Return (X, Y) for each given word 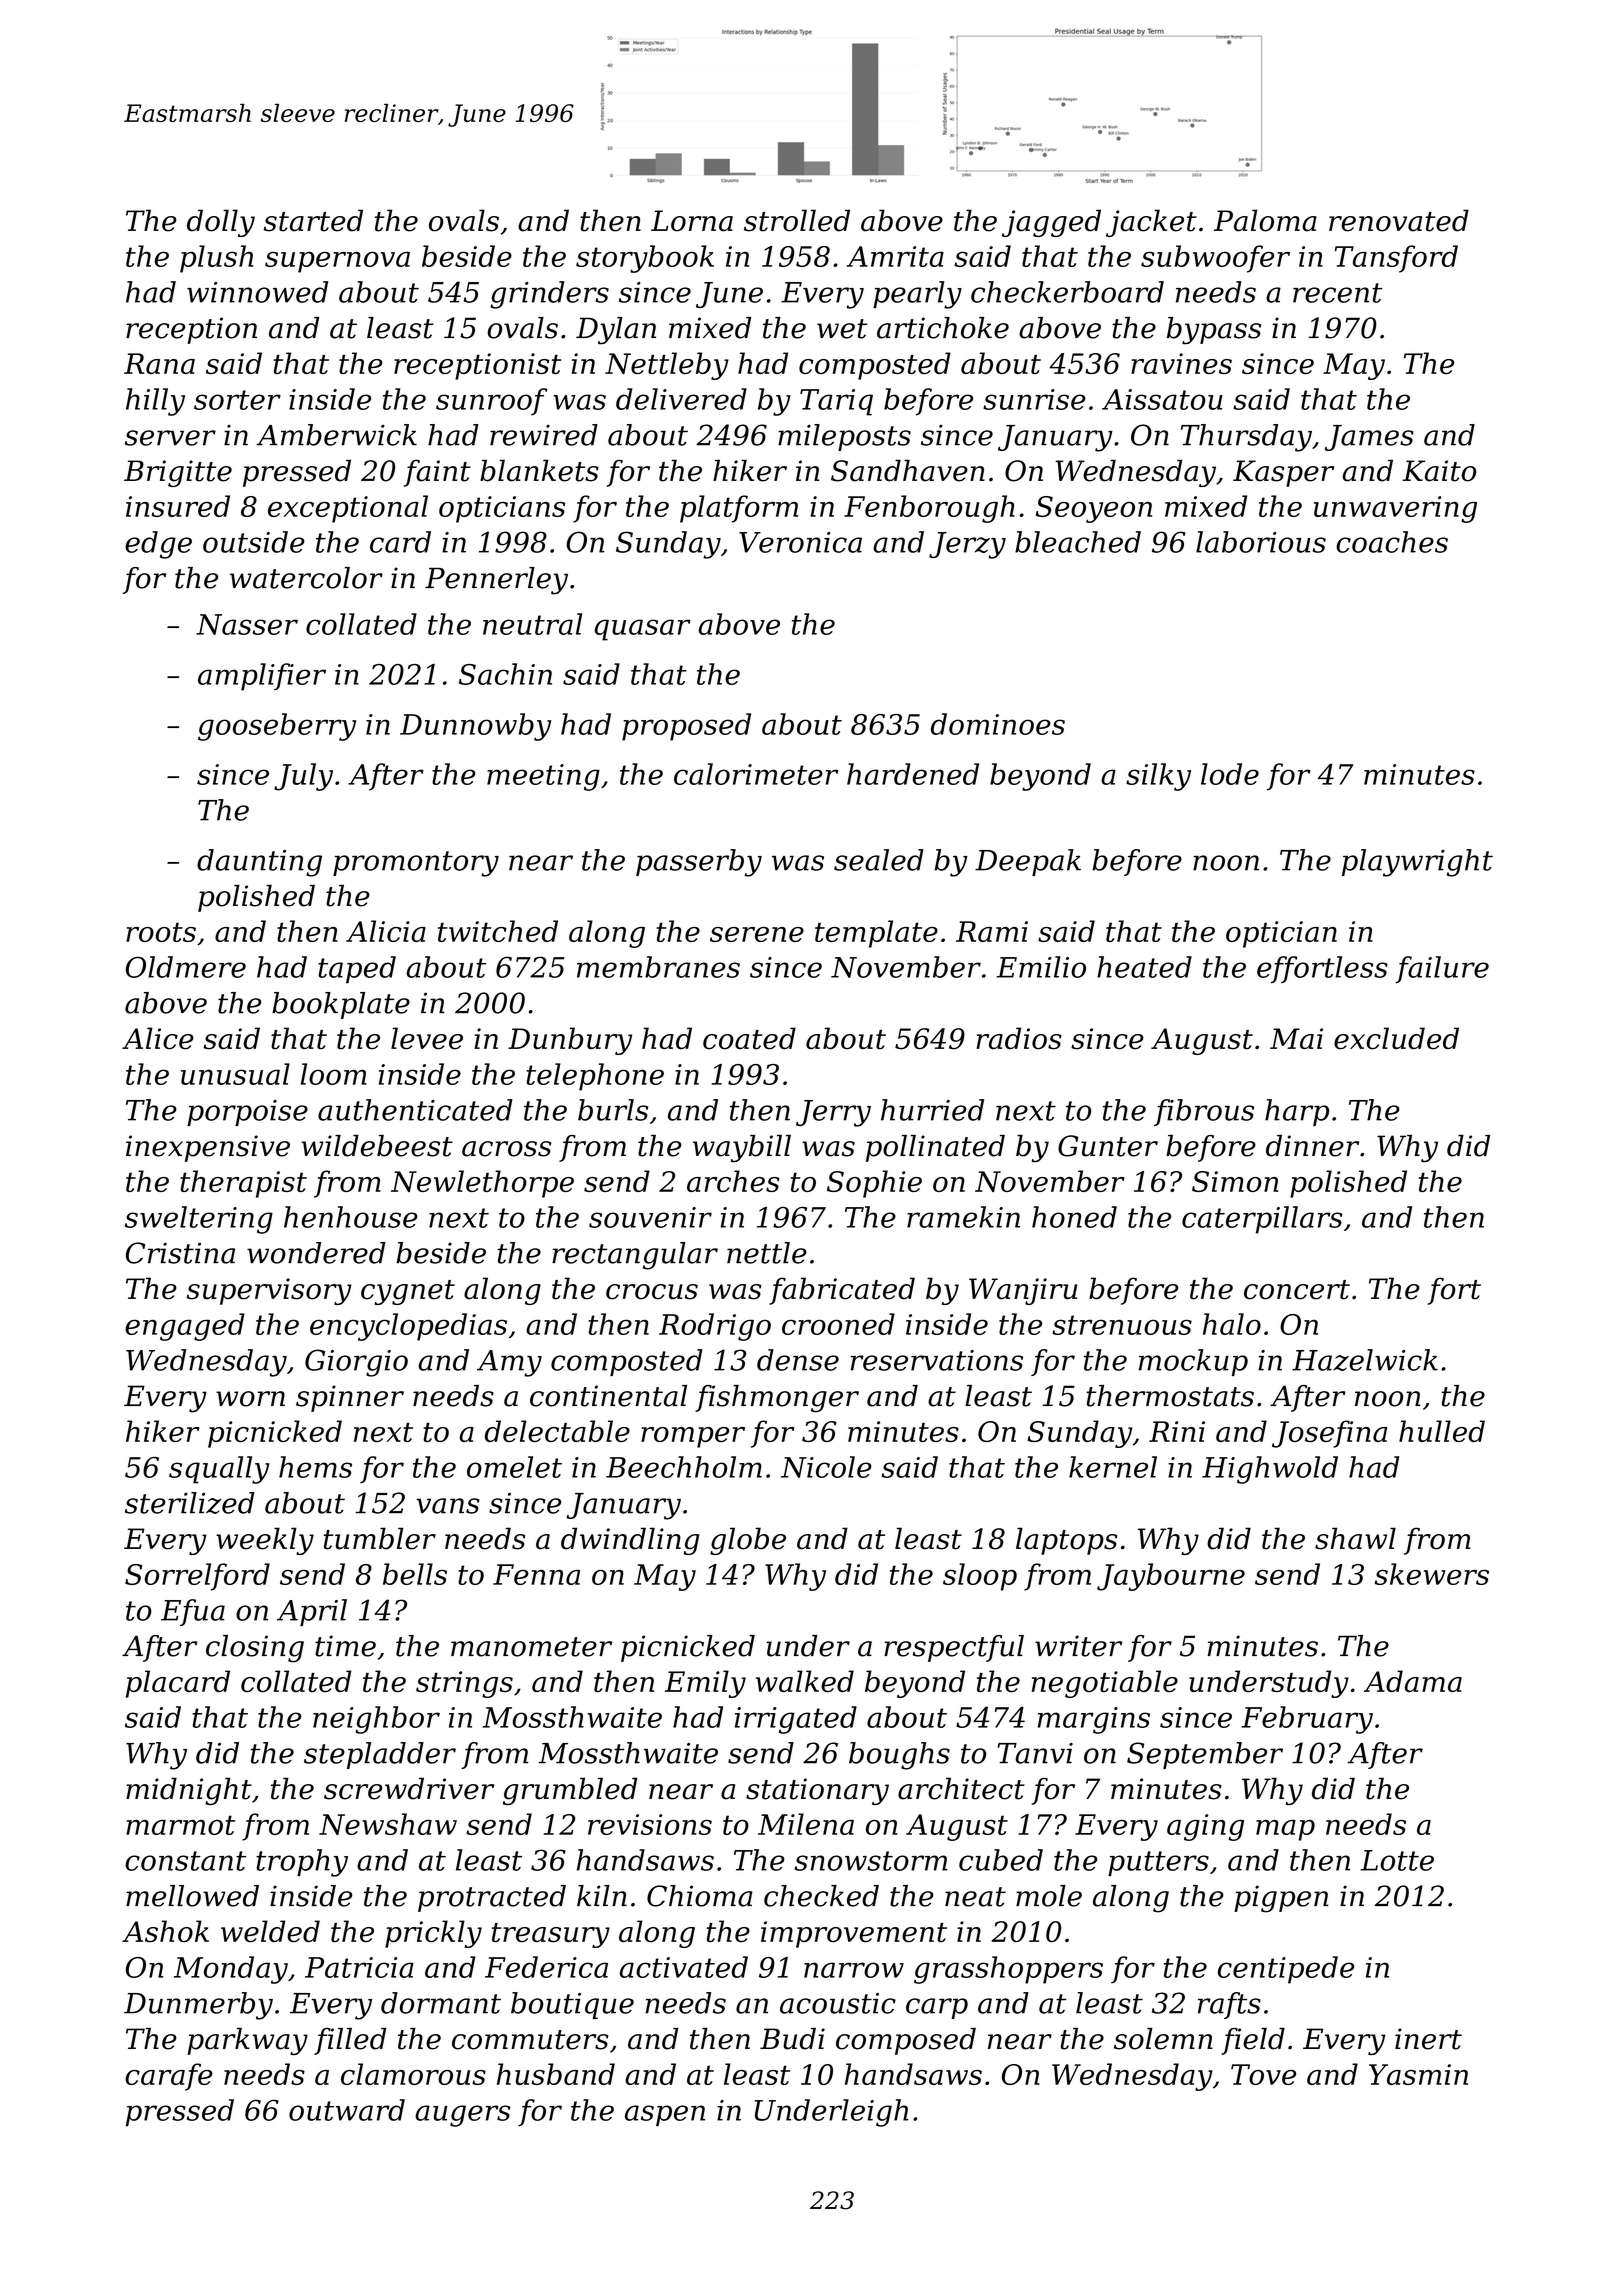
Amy (509, 1363)
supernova (337, 262)
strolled (797, 220)
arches (733, 1181)
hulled (1442, 1431)
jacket (1151, 223)
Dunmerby (198, 2006)
